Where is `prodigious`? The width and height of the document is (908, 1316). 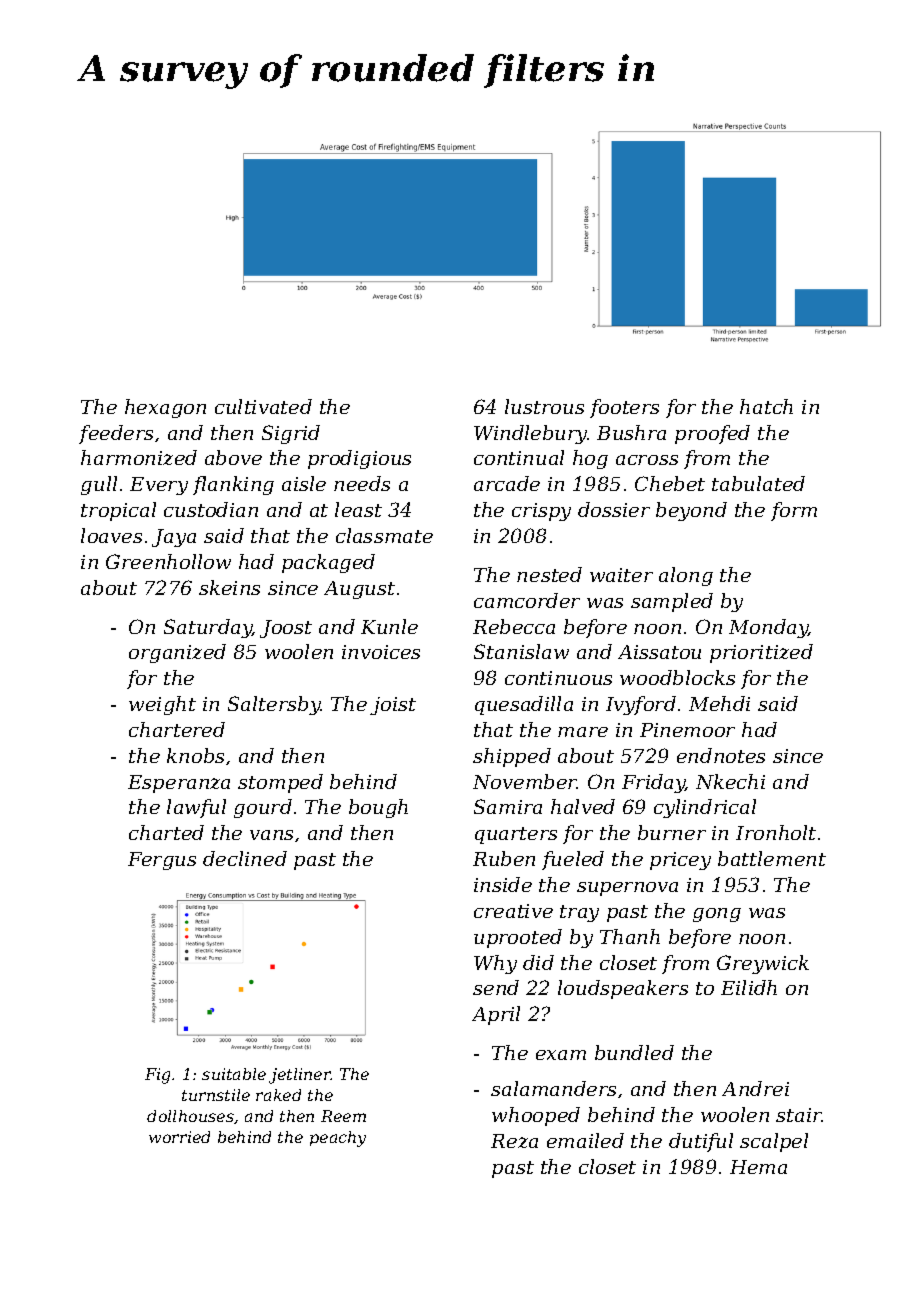
prodigious is located at coordinates (359, 459).
